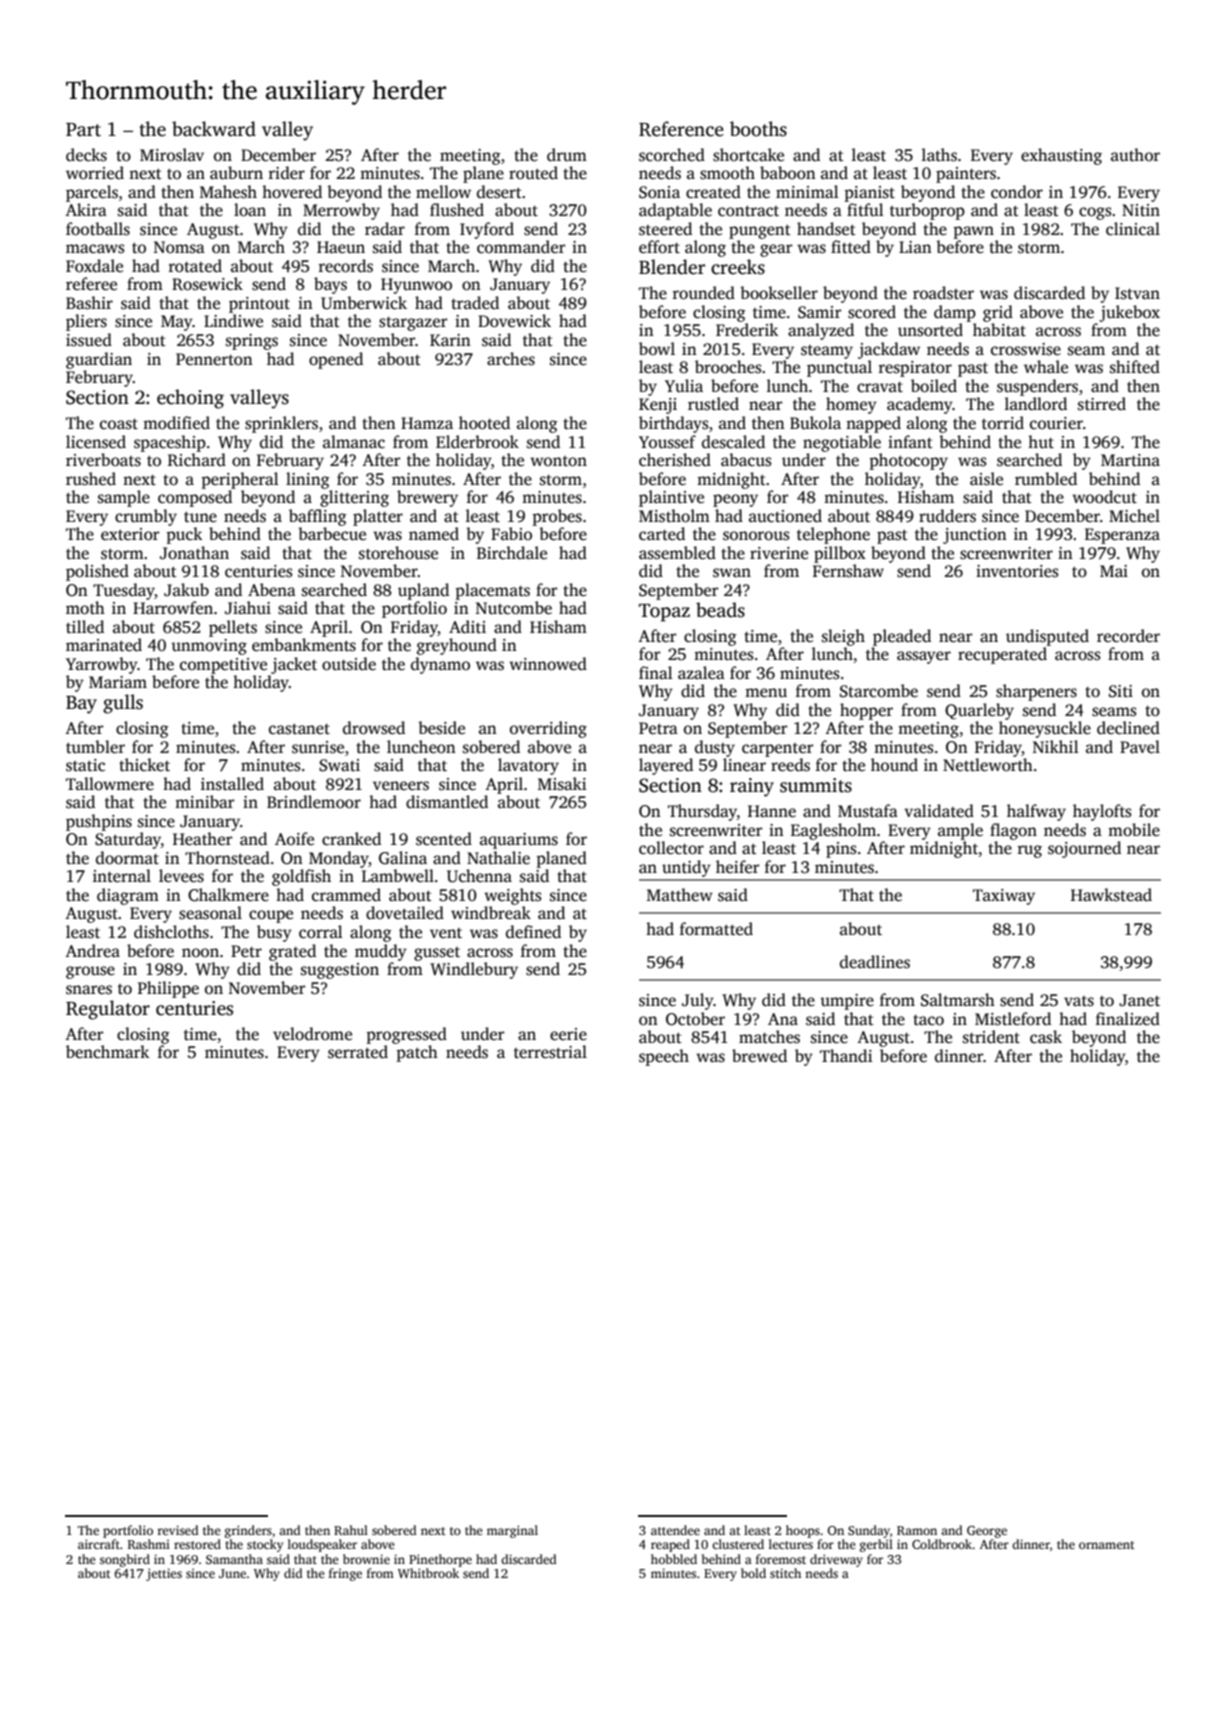 Image resolution: width=1226 pixels, height=1734 pixels. Describe the element at coordinates (209, 647) in the screenshot. I see `unmoving` at that location.
